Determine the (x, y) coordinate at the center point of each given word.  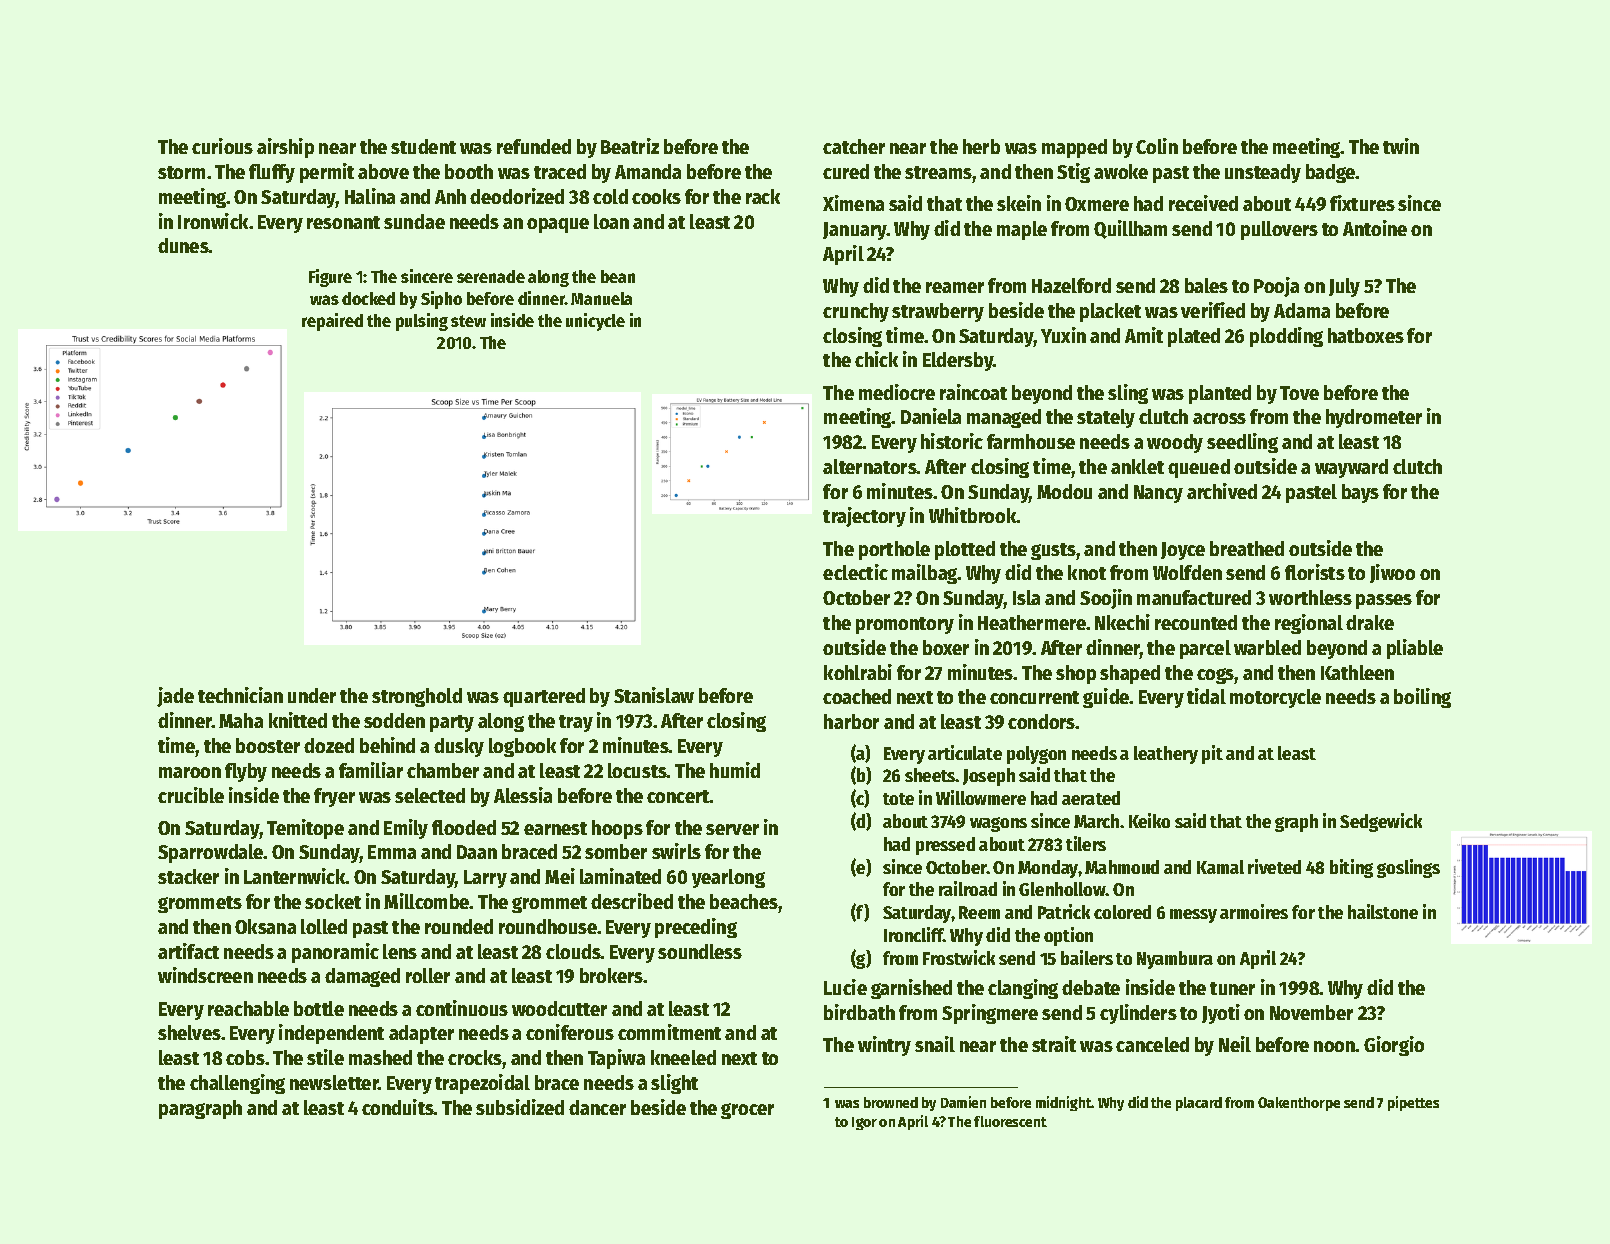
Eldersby (958, 361)
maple (1022, 230)
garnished (911, 989)
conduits (398, 1107)
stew (468, 321)
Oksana (265, 926)
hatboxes (1366, 335)
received (1203, 203)
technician (240, 695)
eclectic (855, 572)
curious (222, 146)
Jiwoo (1392, 573)
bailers (1087, 957)
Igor (864, 1123)
